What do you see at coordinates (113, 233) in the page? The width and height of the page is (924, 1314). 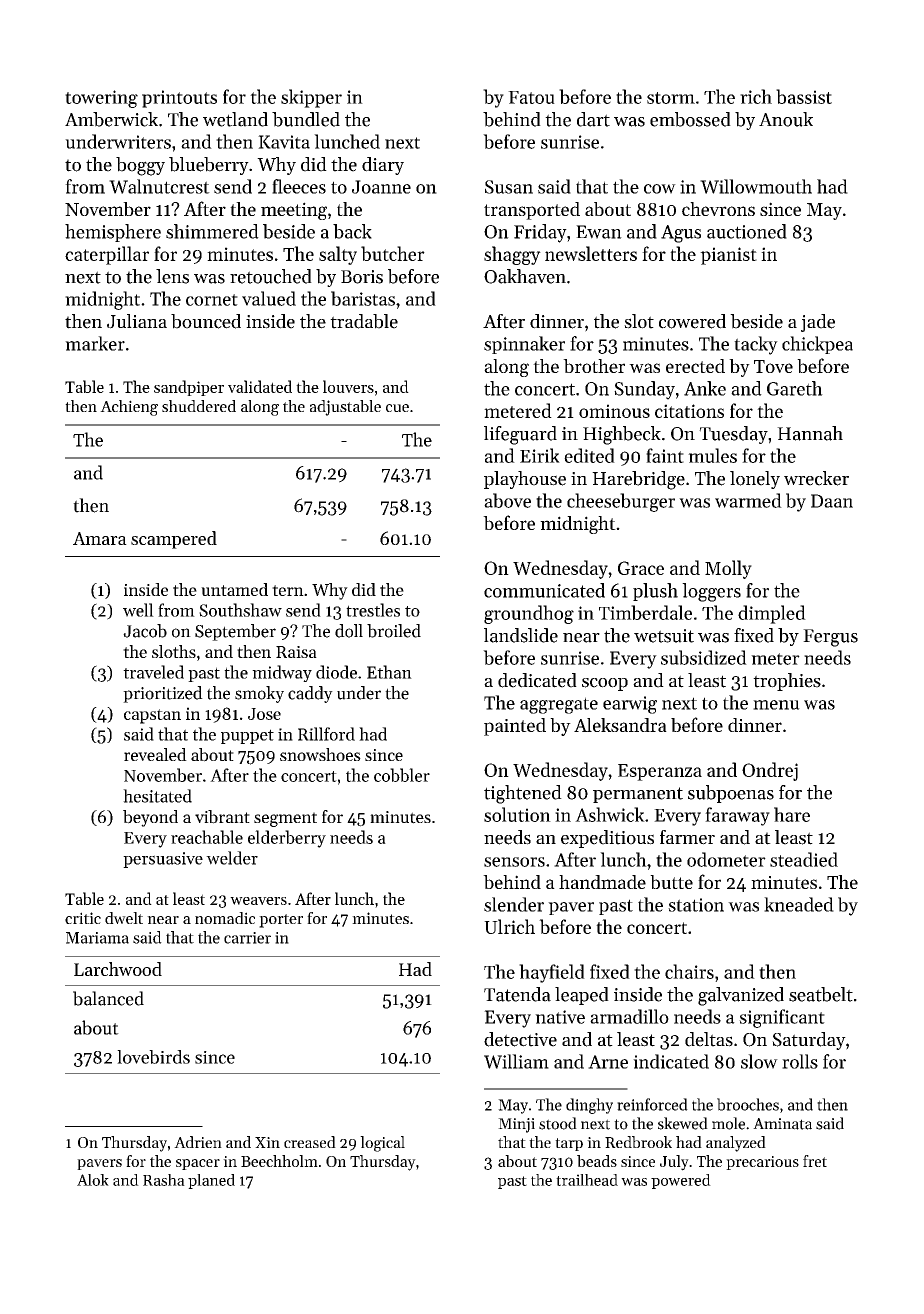 I see `hemisphere` at bounding box center [113, 233].
